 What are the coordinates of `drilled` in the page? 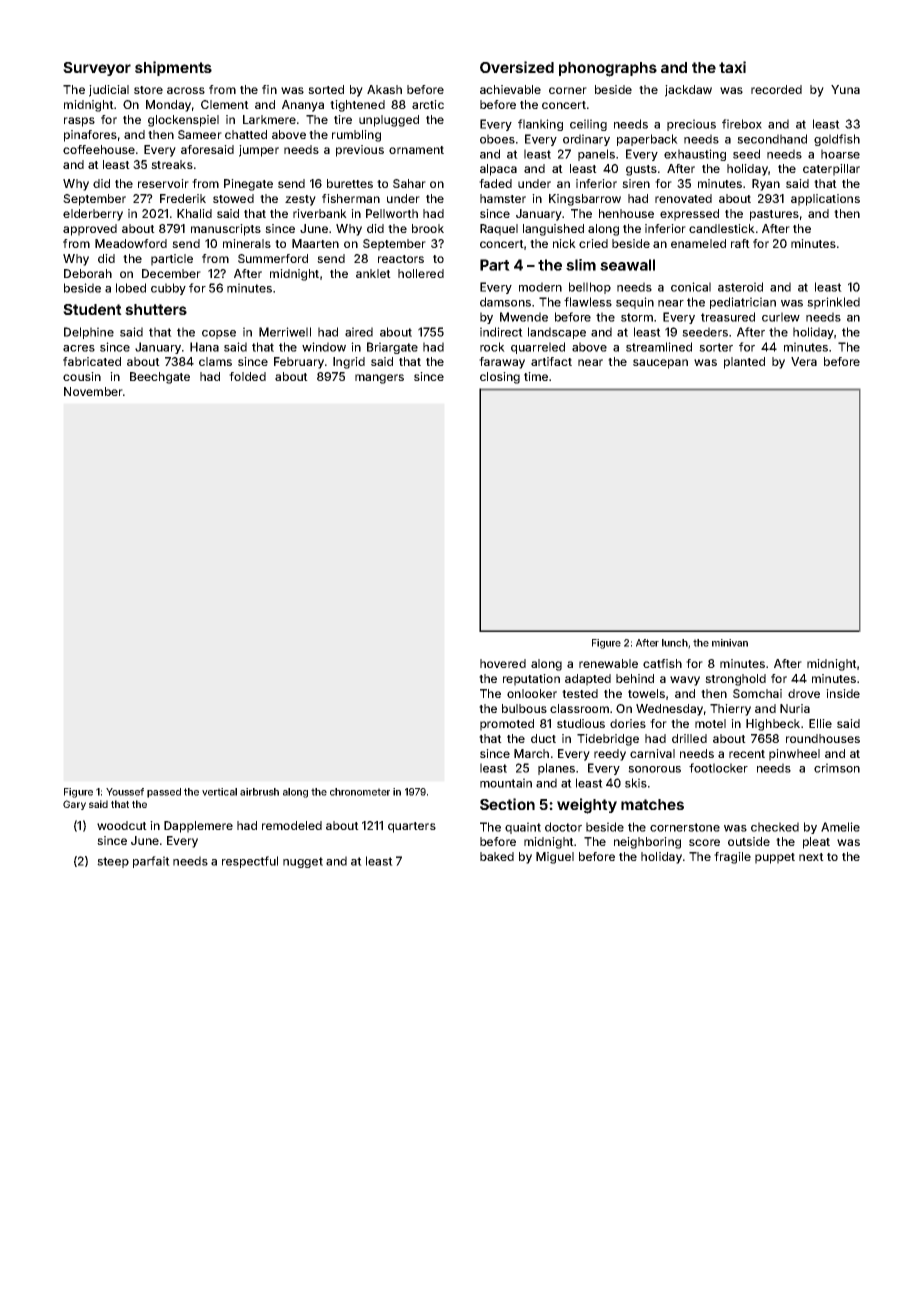 It's located at (689, 738).
